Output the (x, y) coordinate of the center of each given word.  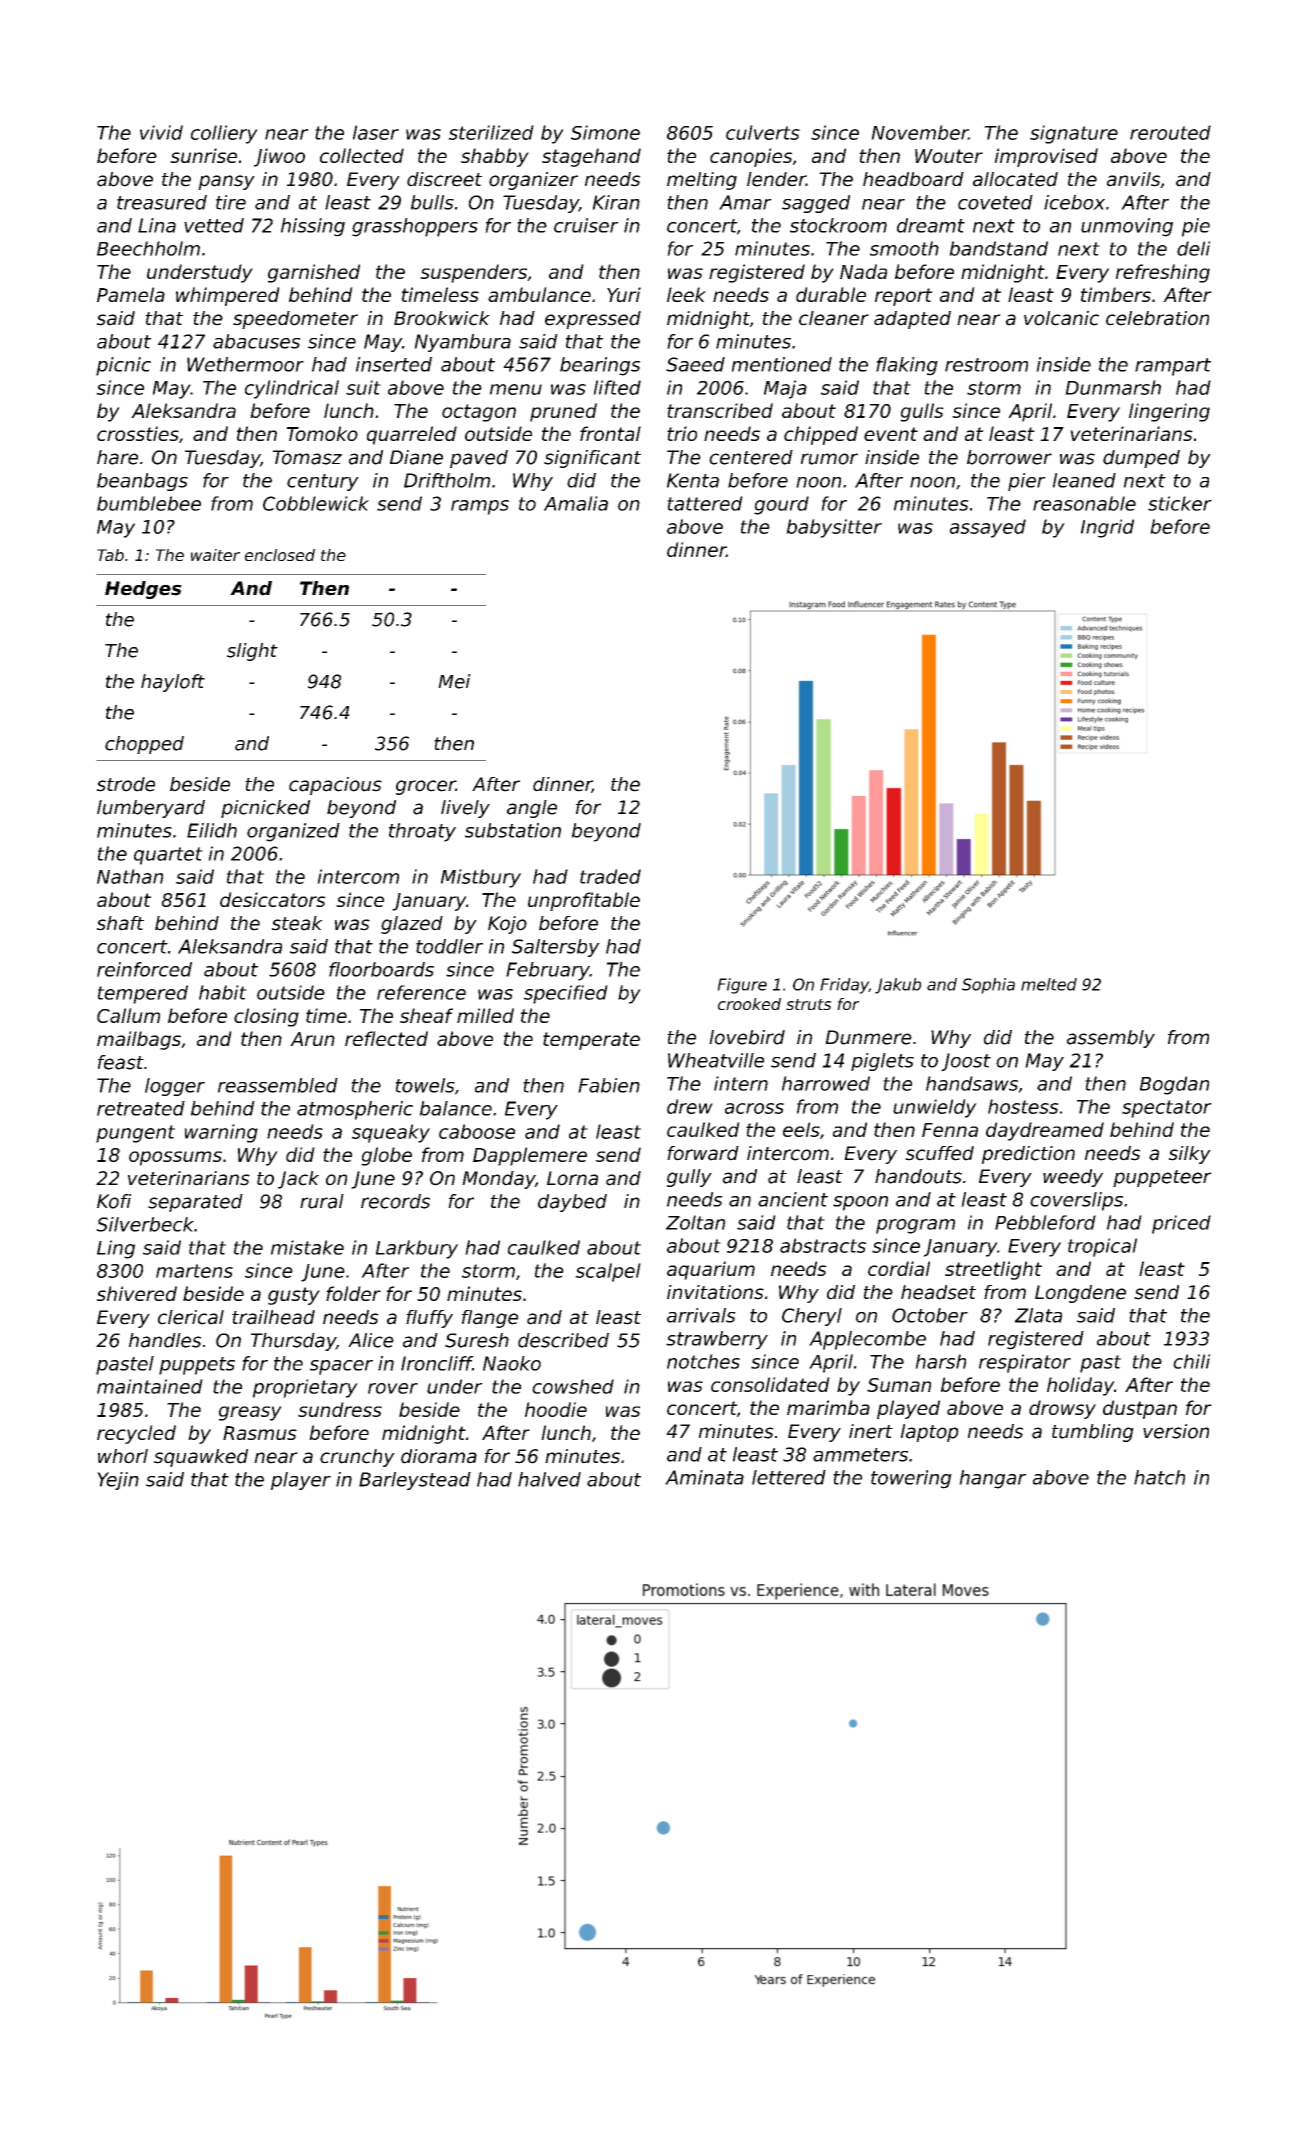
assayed (988, 528)
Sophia (988, 986)
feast (121, 1062)
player (301, 1481)
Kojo (507, 925)
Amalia (576, 503)
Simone (605, 132)
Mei (454, 681)
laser (376, 132)
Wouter (949, 156)
